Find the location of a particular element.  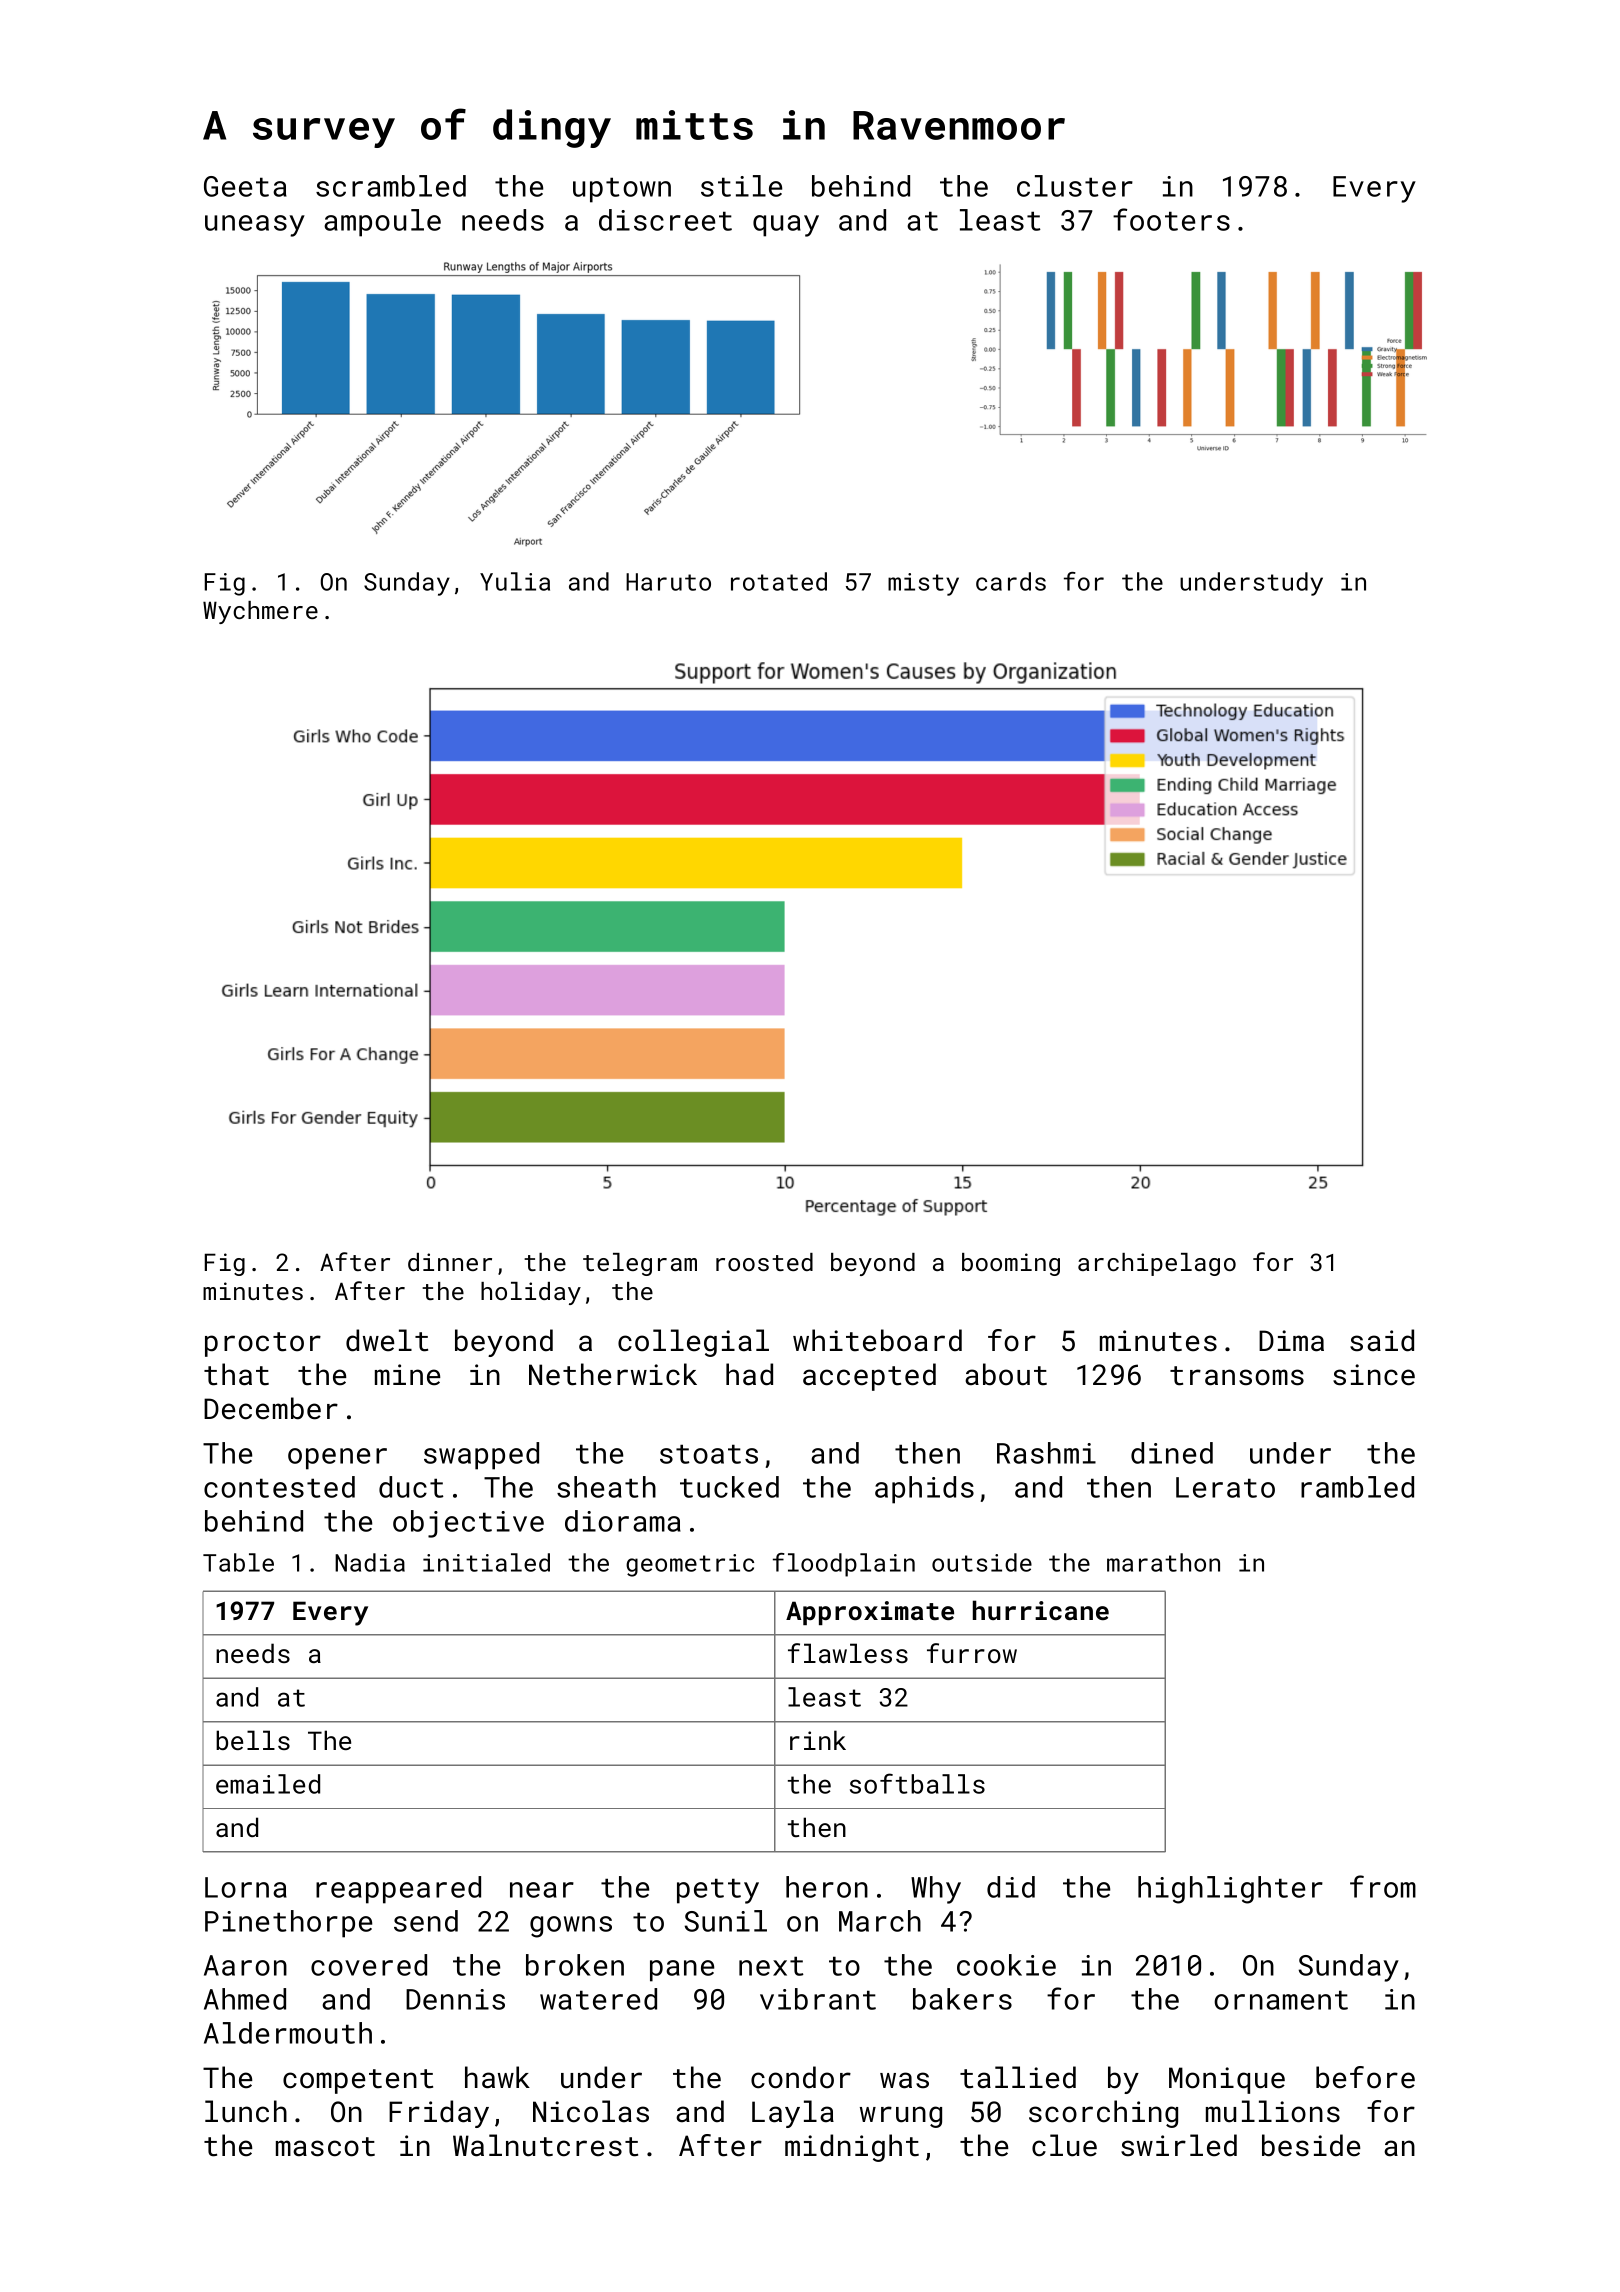

footers is located at coordinates (1171, 219).
